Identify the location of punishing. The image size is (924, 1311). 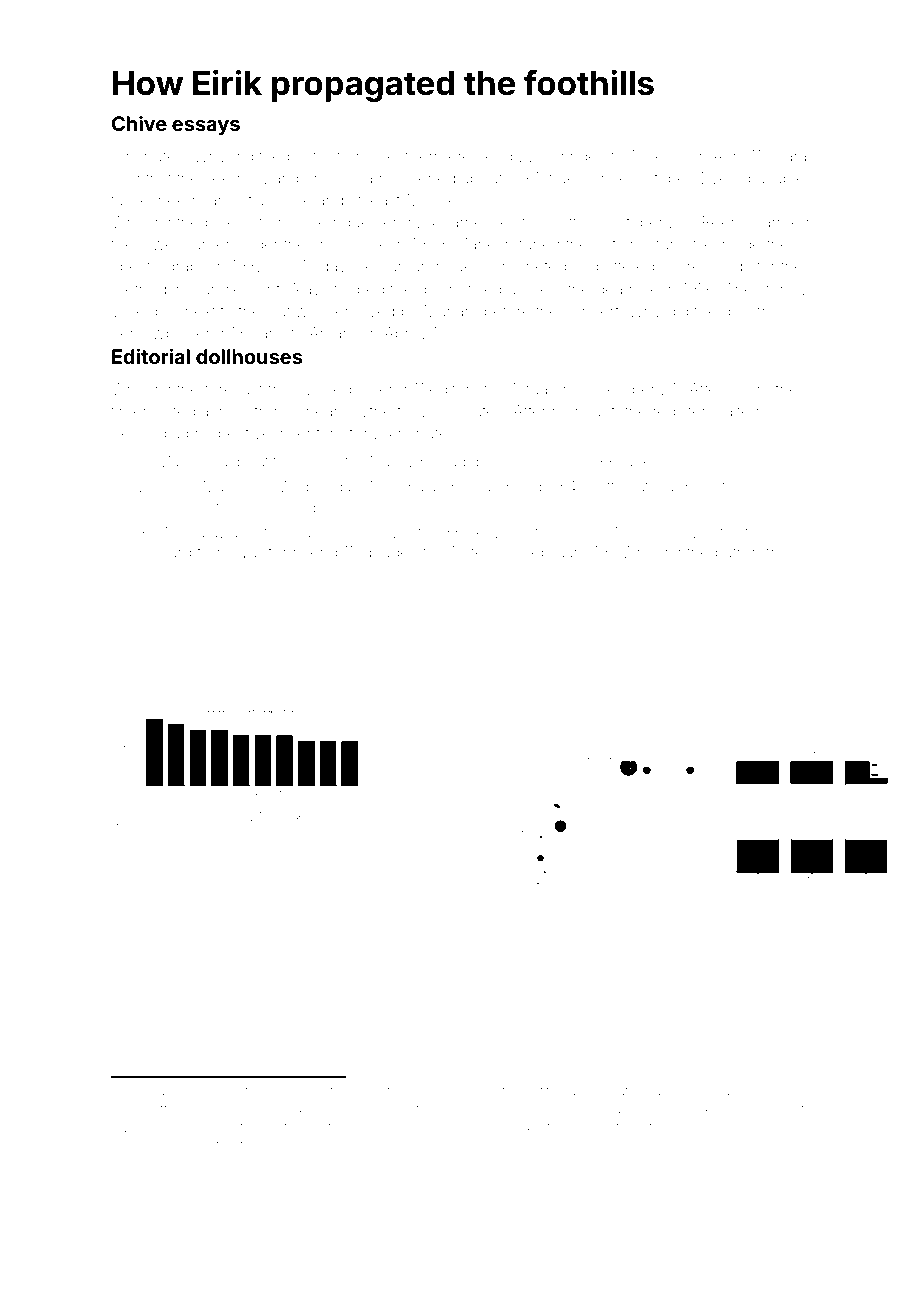
(163, 1146).
